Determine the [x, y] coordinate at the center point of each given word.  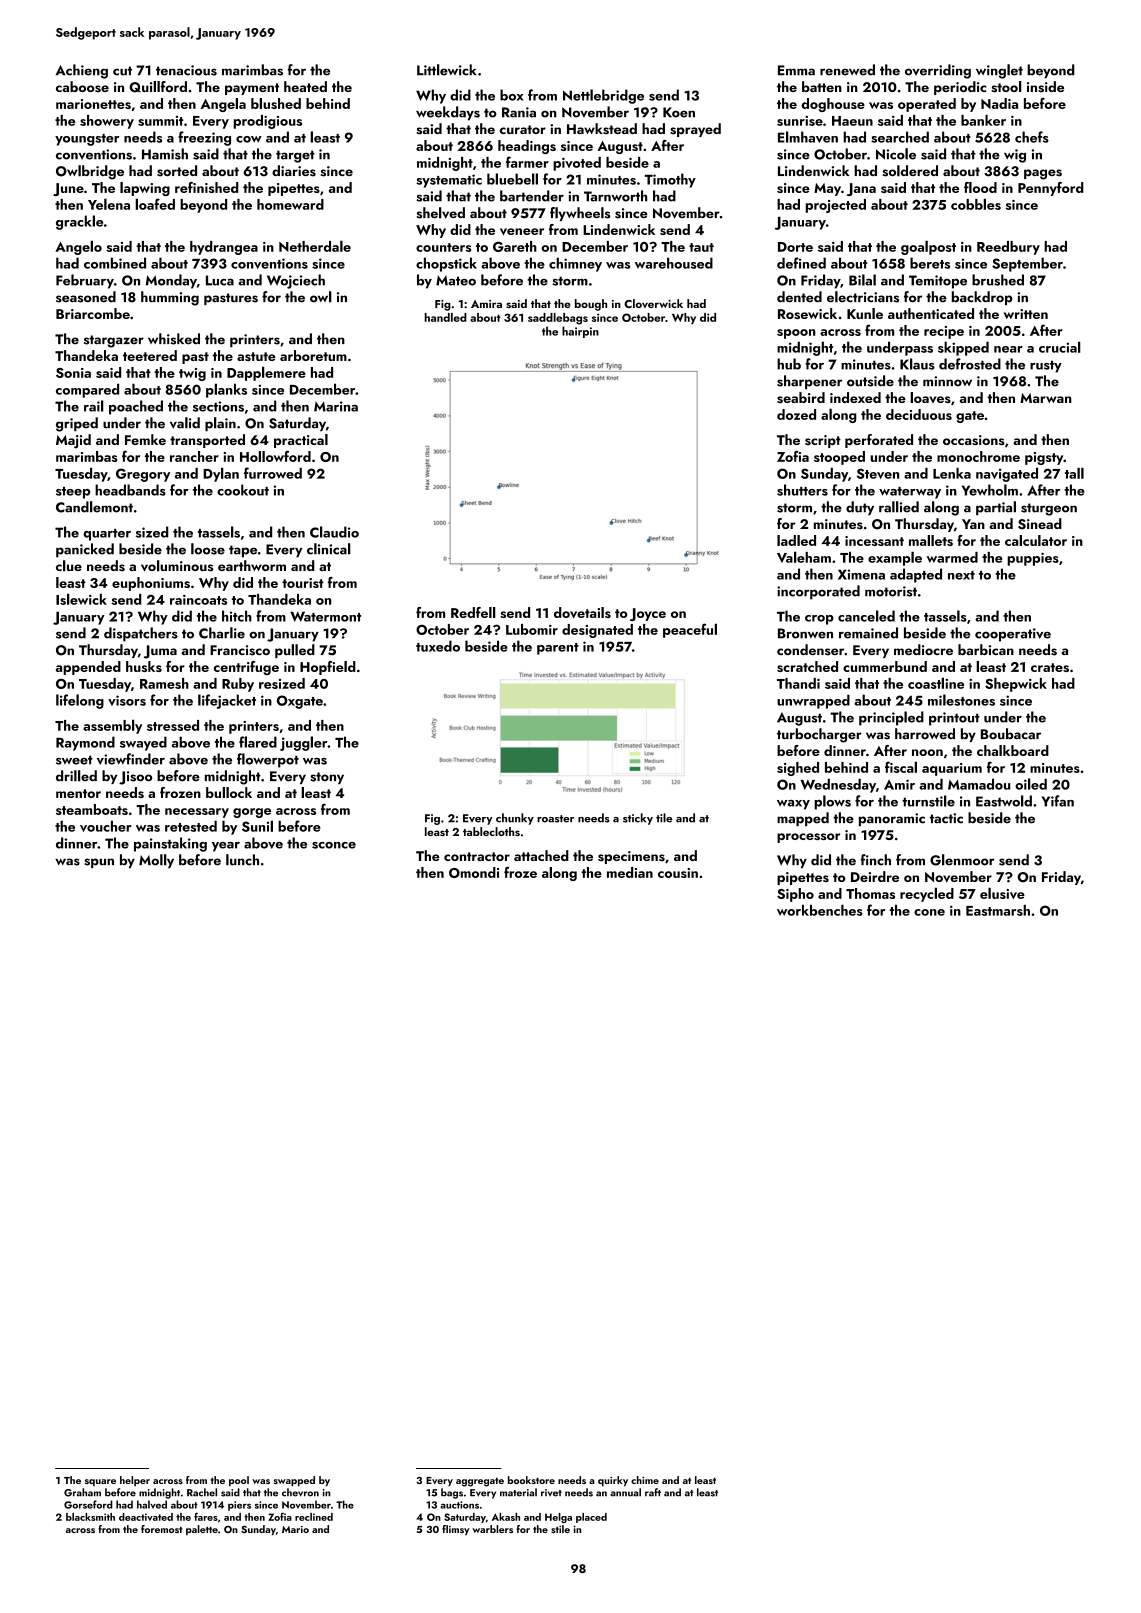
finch [875, 860]
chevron [300, 1492]
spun [99, 863]
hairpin [580, 332]
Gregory [143, 475]
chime [645, 1480]
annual [625, 1492]
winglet [999, 71]
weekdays [448, 113]
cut [122, 71]
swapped [294, 1481]
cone [929, 912]
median [630, 872]
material [518, 1492]
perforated [879, 441]
